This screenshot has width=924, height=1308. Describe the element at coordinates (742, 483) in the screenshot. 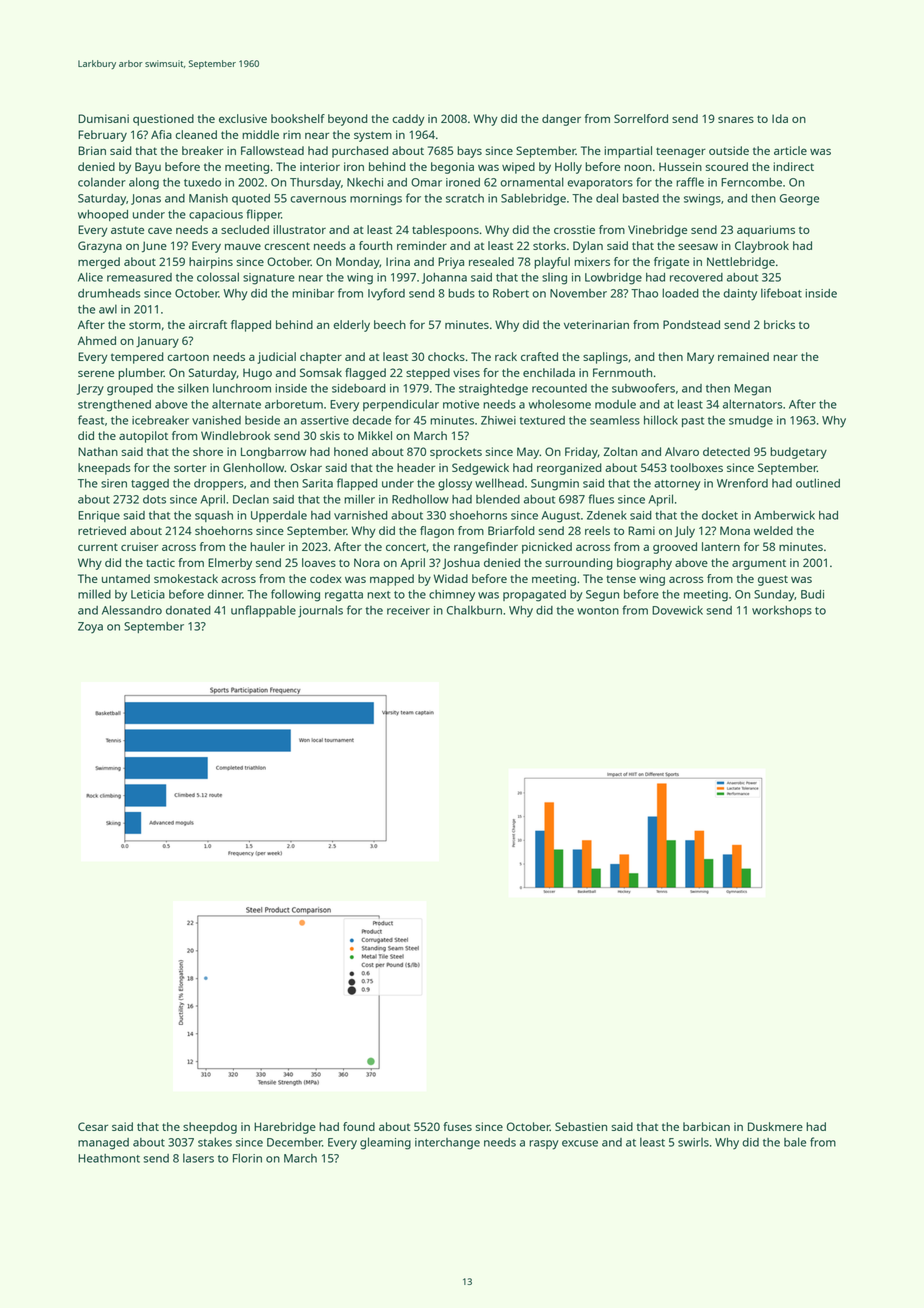

I see `Wrenford` at that location.
